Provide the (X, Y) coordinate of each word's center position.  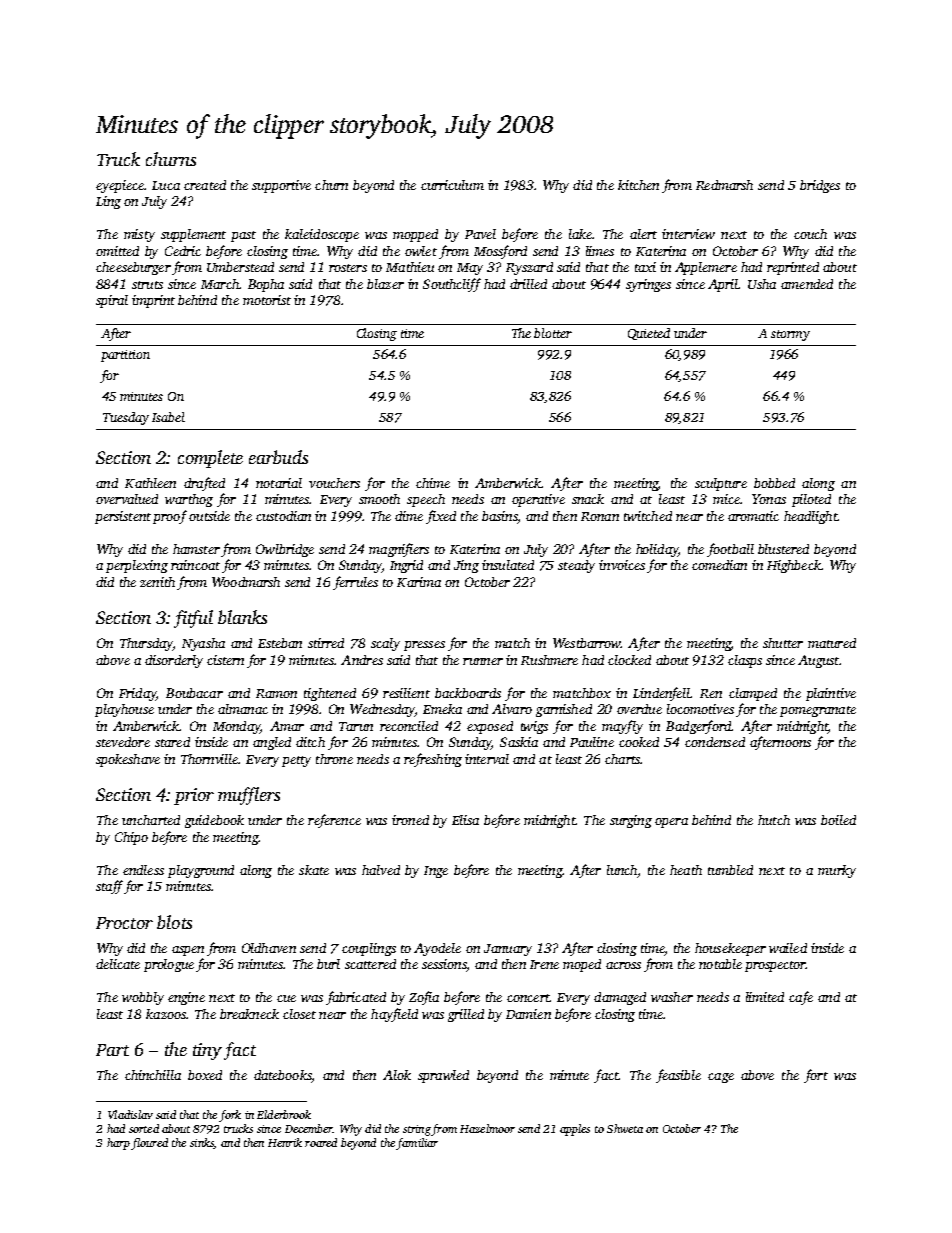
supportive (281, 186)
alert (643, 234)
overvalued (127, 499)
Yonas (769, 499)
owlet (421, 251)
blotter (553, 333)
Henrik (285, 1142)
